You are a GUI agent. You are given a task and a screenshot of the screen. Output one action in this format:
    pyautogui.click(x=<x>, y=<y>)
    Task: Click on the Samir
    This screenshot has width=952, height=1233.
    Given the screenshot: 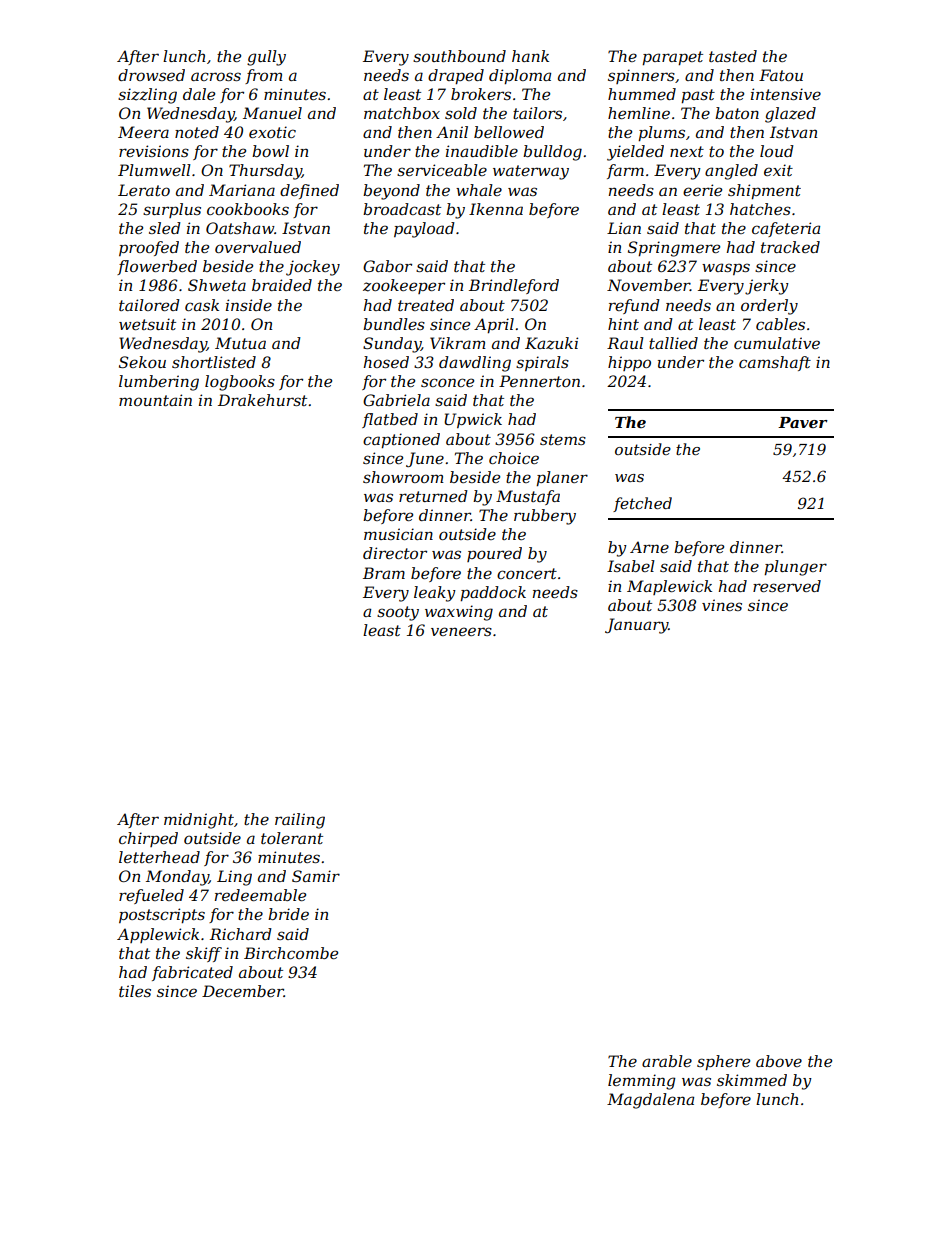 What is the action you would take?
    pyautogui.click(x=316, y=876)
